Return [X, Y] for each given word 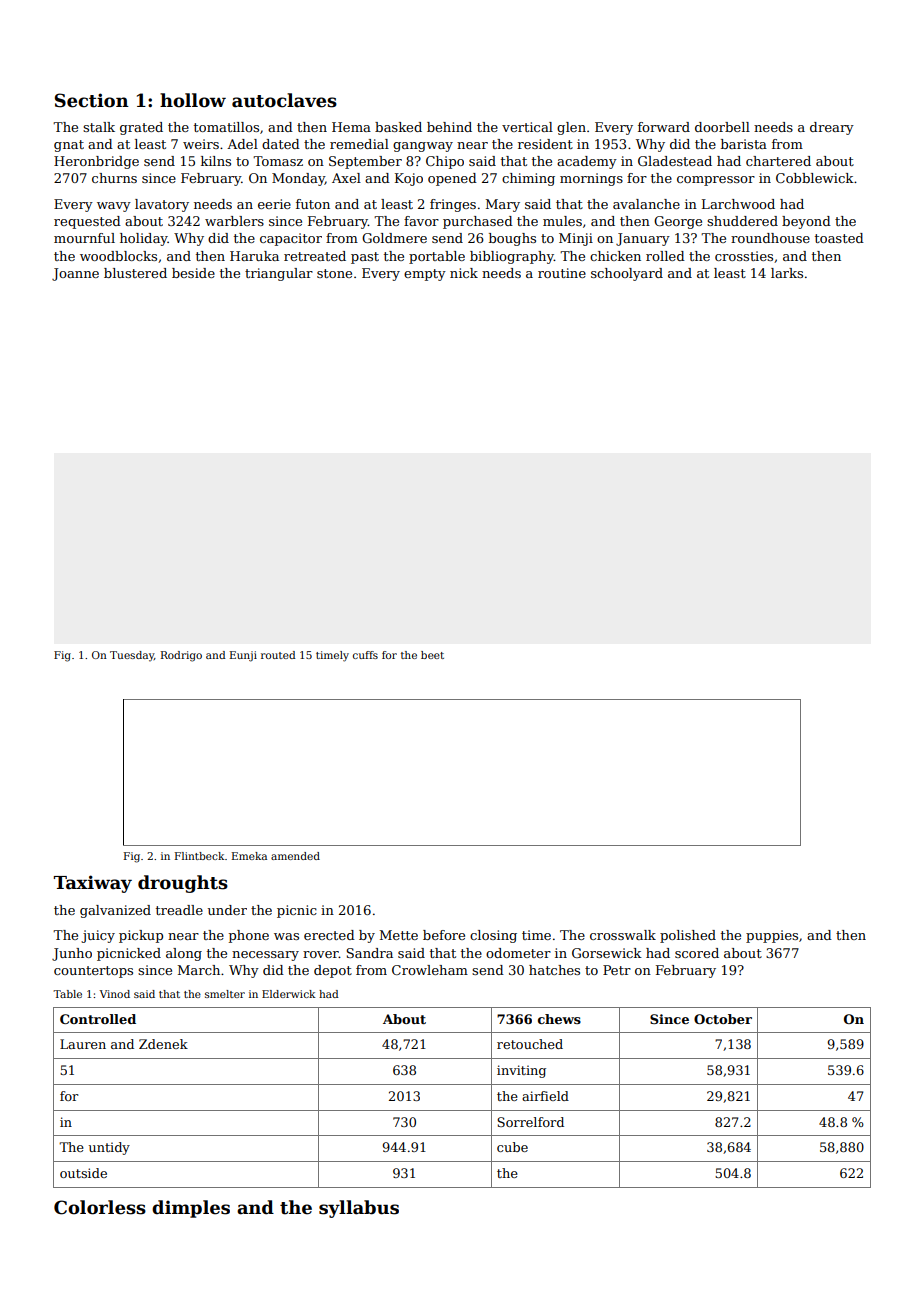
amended [295, 856]
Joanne [75, 274]
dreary [832, 128]
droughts [183, 884]
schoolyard [627, 274]
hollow [193, 100]
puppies [772, 936]
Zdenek [163, 1044]
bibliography [512, 257]
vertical [527, 127]
